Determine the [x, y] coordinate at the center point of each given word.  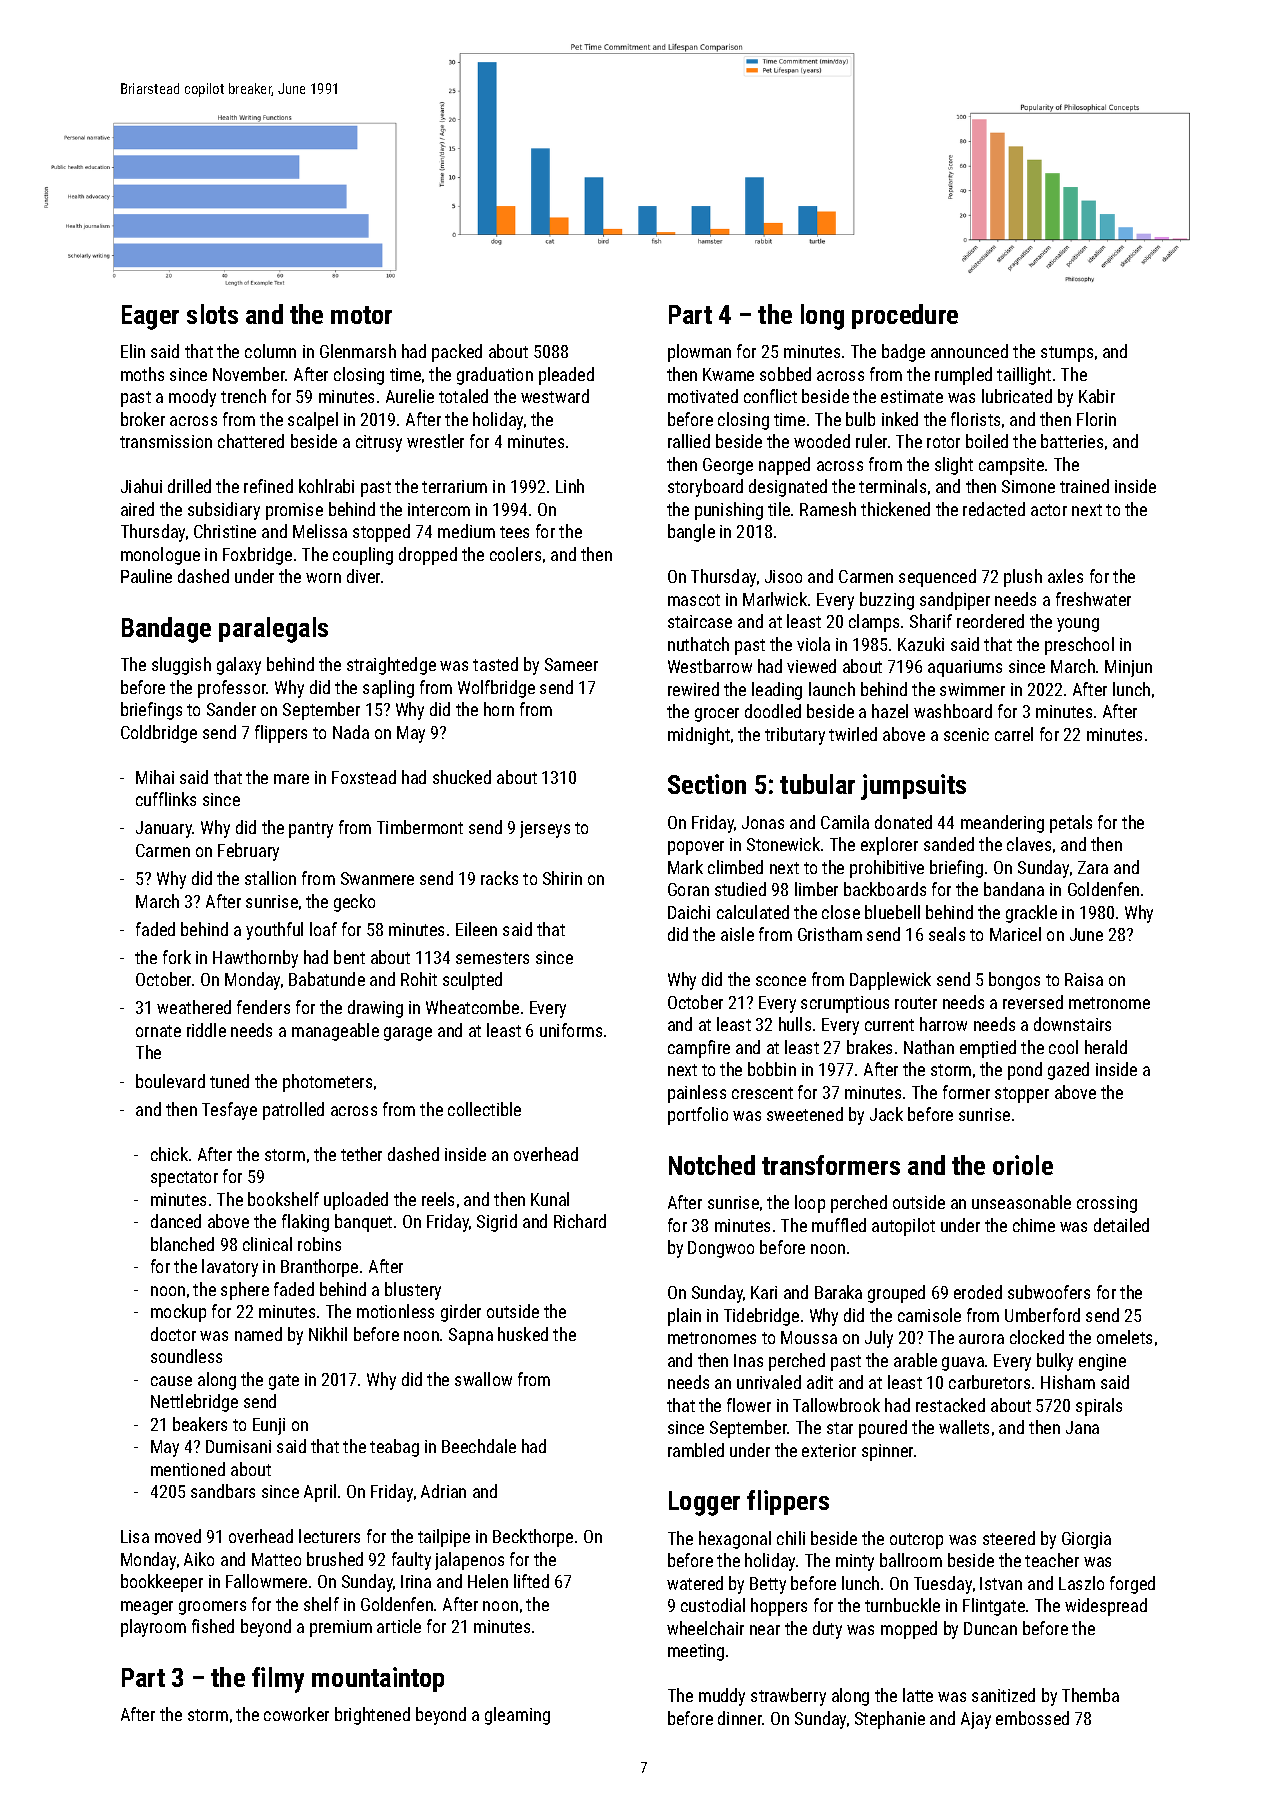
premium [341, 1628]
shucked [462, 777]
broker [143, 419]
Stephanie [890, 1720]
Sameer [571, 664]
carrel [1014, 734]
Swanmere [377, 878]
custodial [713, 1605]
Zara [1093, 867]
